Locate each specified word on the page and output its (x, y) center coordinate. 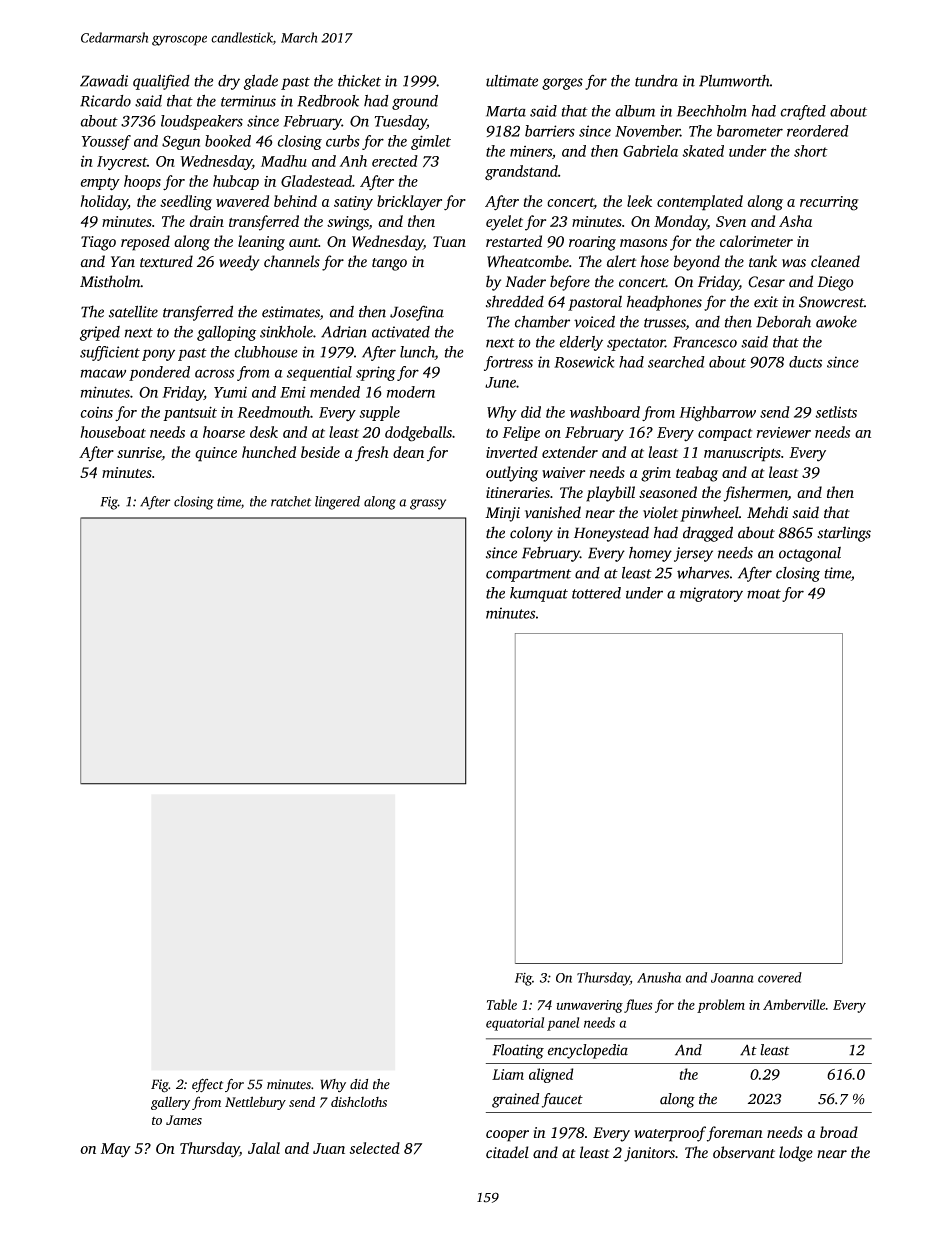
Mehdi (767, 512)
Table (502, 1004)
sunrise (139, 452)
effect (207, 1085)
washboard (605, 412)
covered (780, 977)
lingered (337, 503)
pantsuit (190, 413)
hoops (142, 182)
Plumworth (734, 80)
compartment (528, 575)
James (184, 1120)
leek (639, 201)
